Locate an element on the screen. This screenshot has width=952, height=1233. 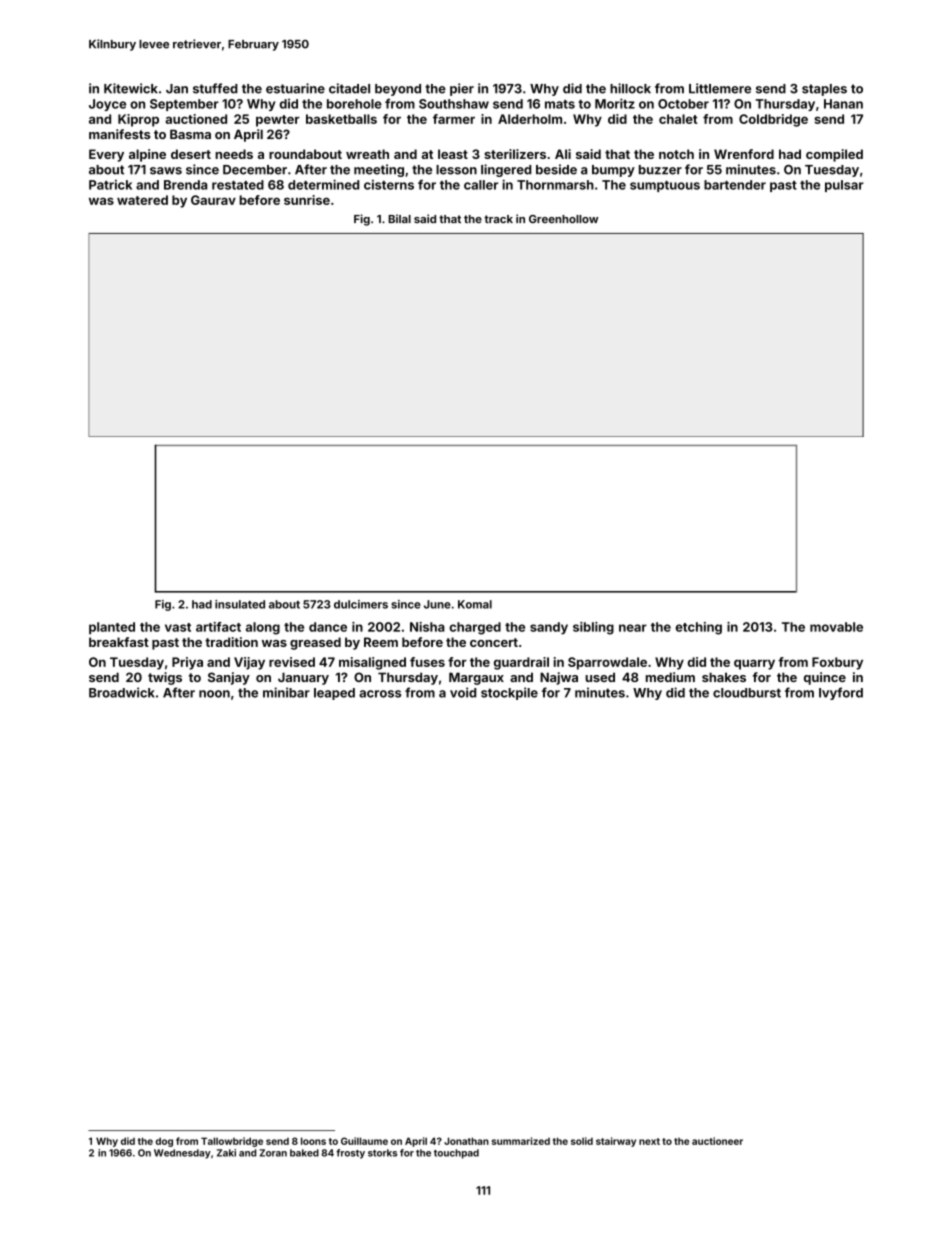
pier is located at coordinates (462, 89).
